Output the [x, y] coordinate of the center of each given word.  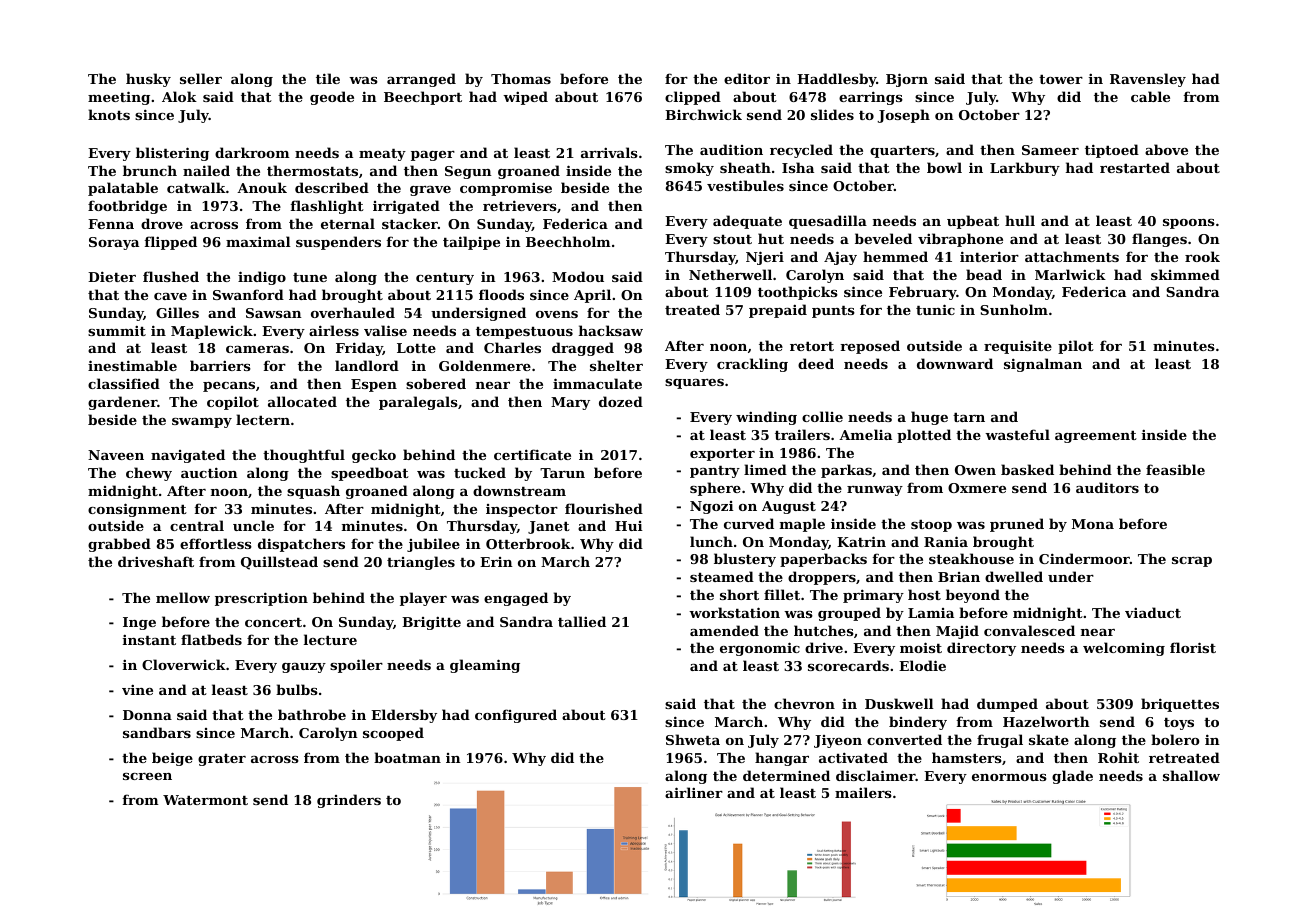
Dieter [112, 276]
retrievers [520, 205]
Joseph [903, 116]
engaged [516, 599]
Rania [946, 541]
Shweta [693, 739]
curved [749, 523]
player [423, 599]
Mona [1093, 524]
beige [172, 759]
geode [332, 98]
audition [731, 149]
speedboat [370, 474]
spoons [1189, 224]
